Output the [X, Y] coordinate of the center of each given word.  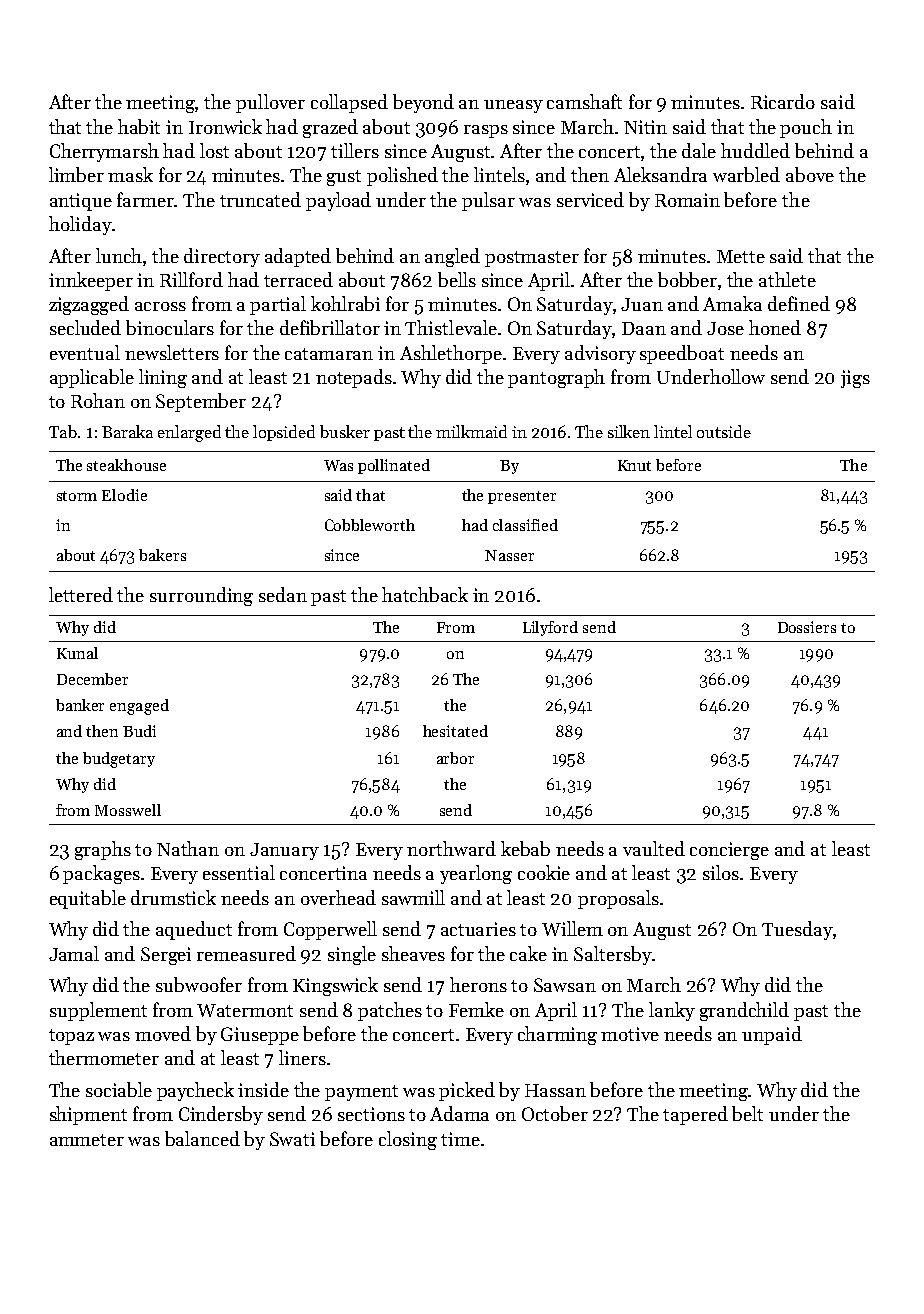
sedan [283, 594]
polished [402, 176]
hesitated [455, 731]
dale [699, 150]
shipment [88, 1115]
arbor [455, 758]
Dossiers [807, 627]
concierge [729, 851]
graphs [103, 850]
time [460, 1139]
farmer [146, 199]
